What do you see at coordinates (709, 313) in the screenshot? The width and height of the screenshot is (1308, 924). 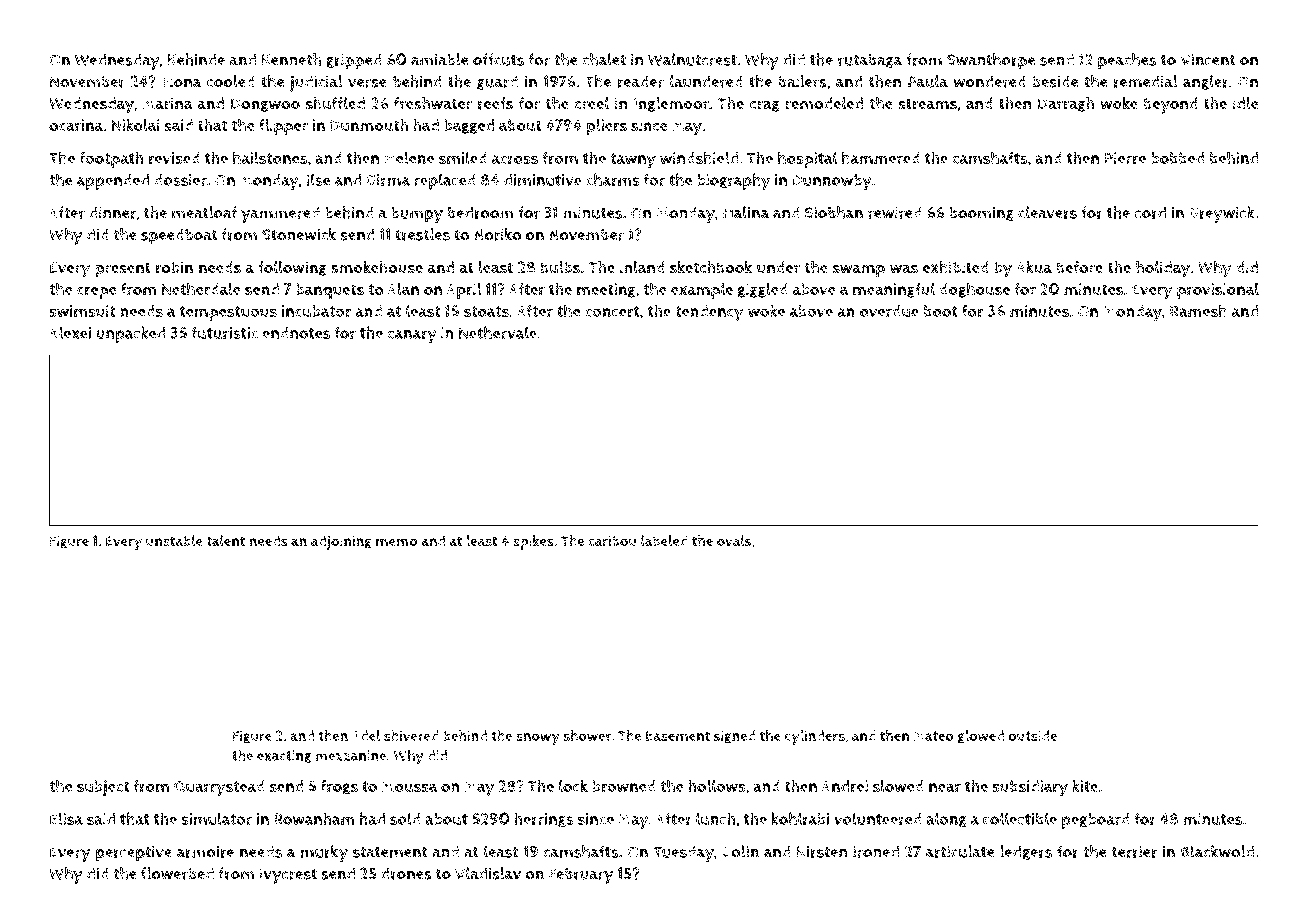 I see `tendency` at bounding box center [709, 313].
